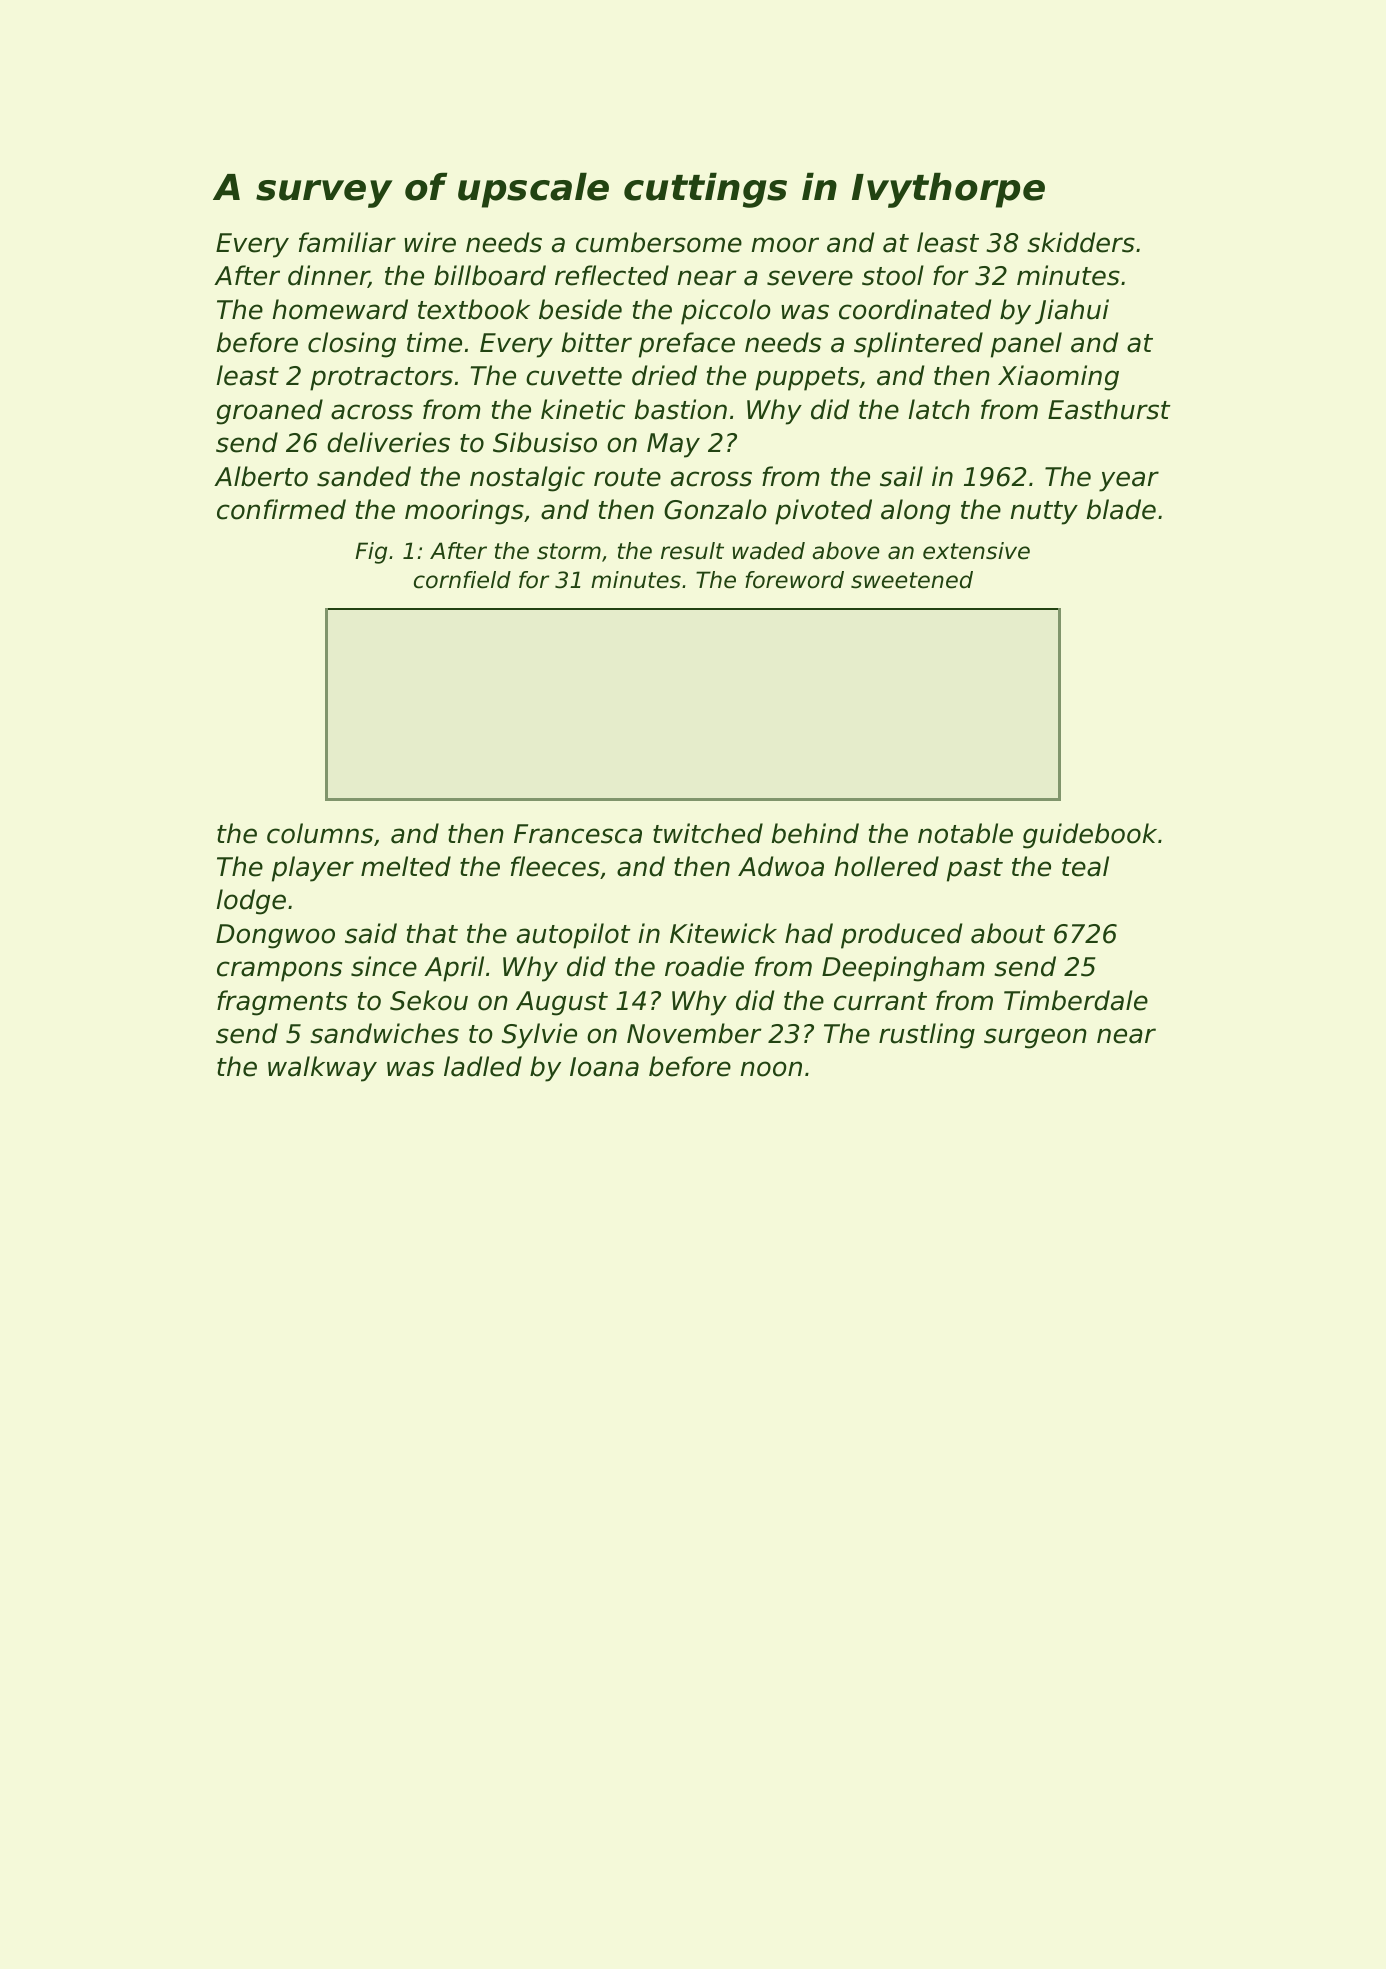 The image size is (1386, 1969). Describe the element at coordinates (322, 1069) in the document. I see `walkway` at that location.
